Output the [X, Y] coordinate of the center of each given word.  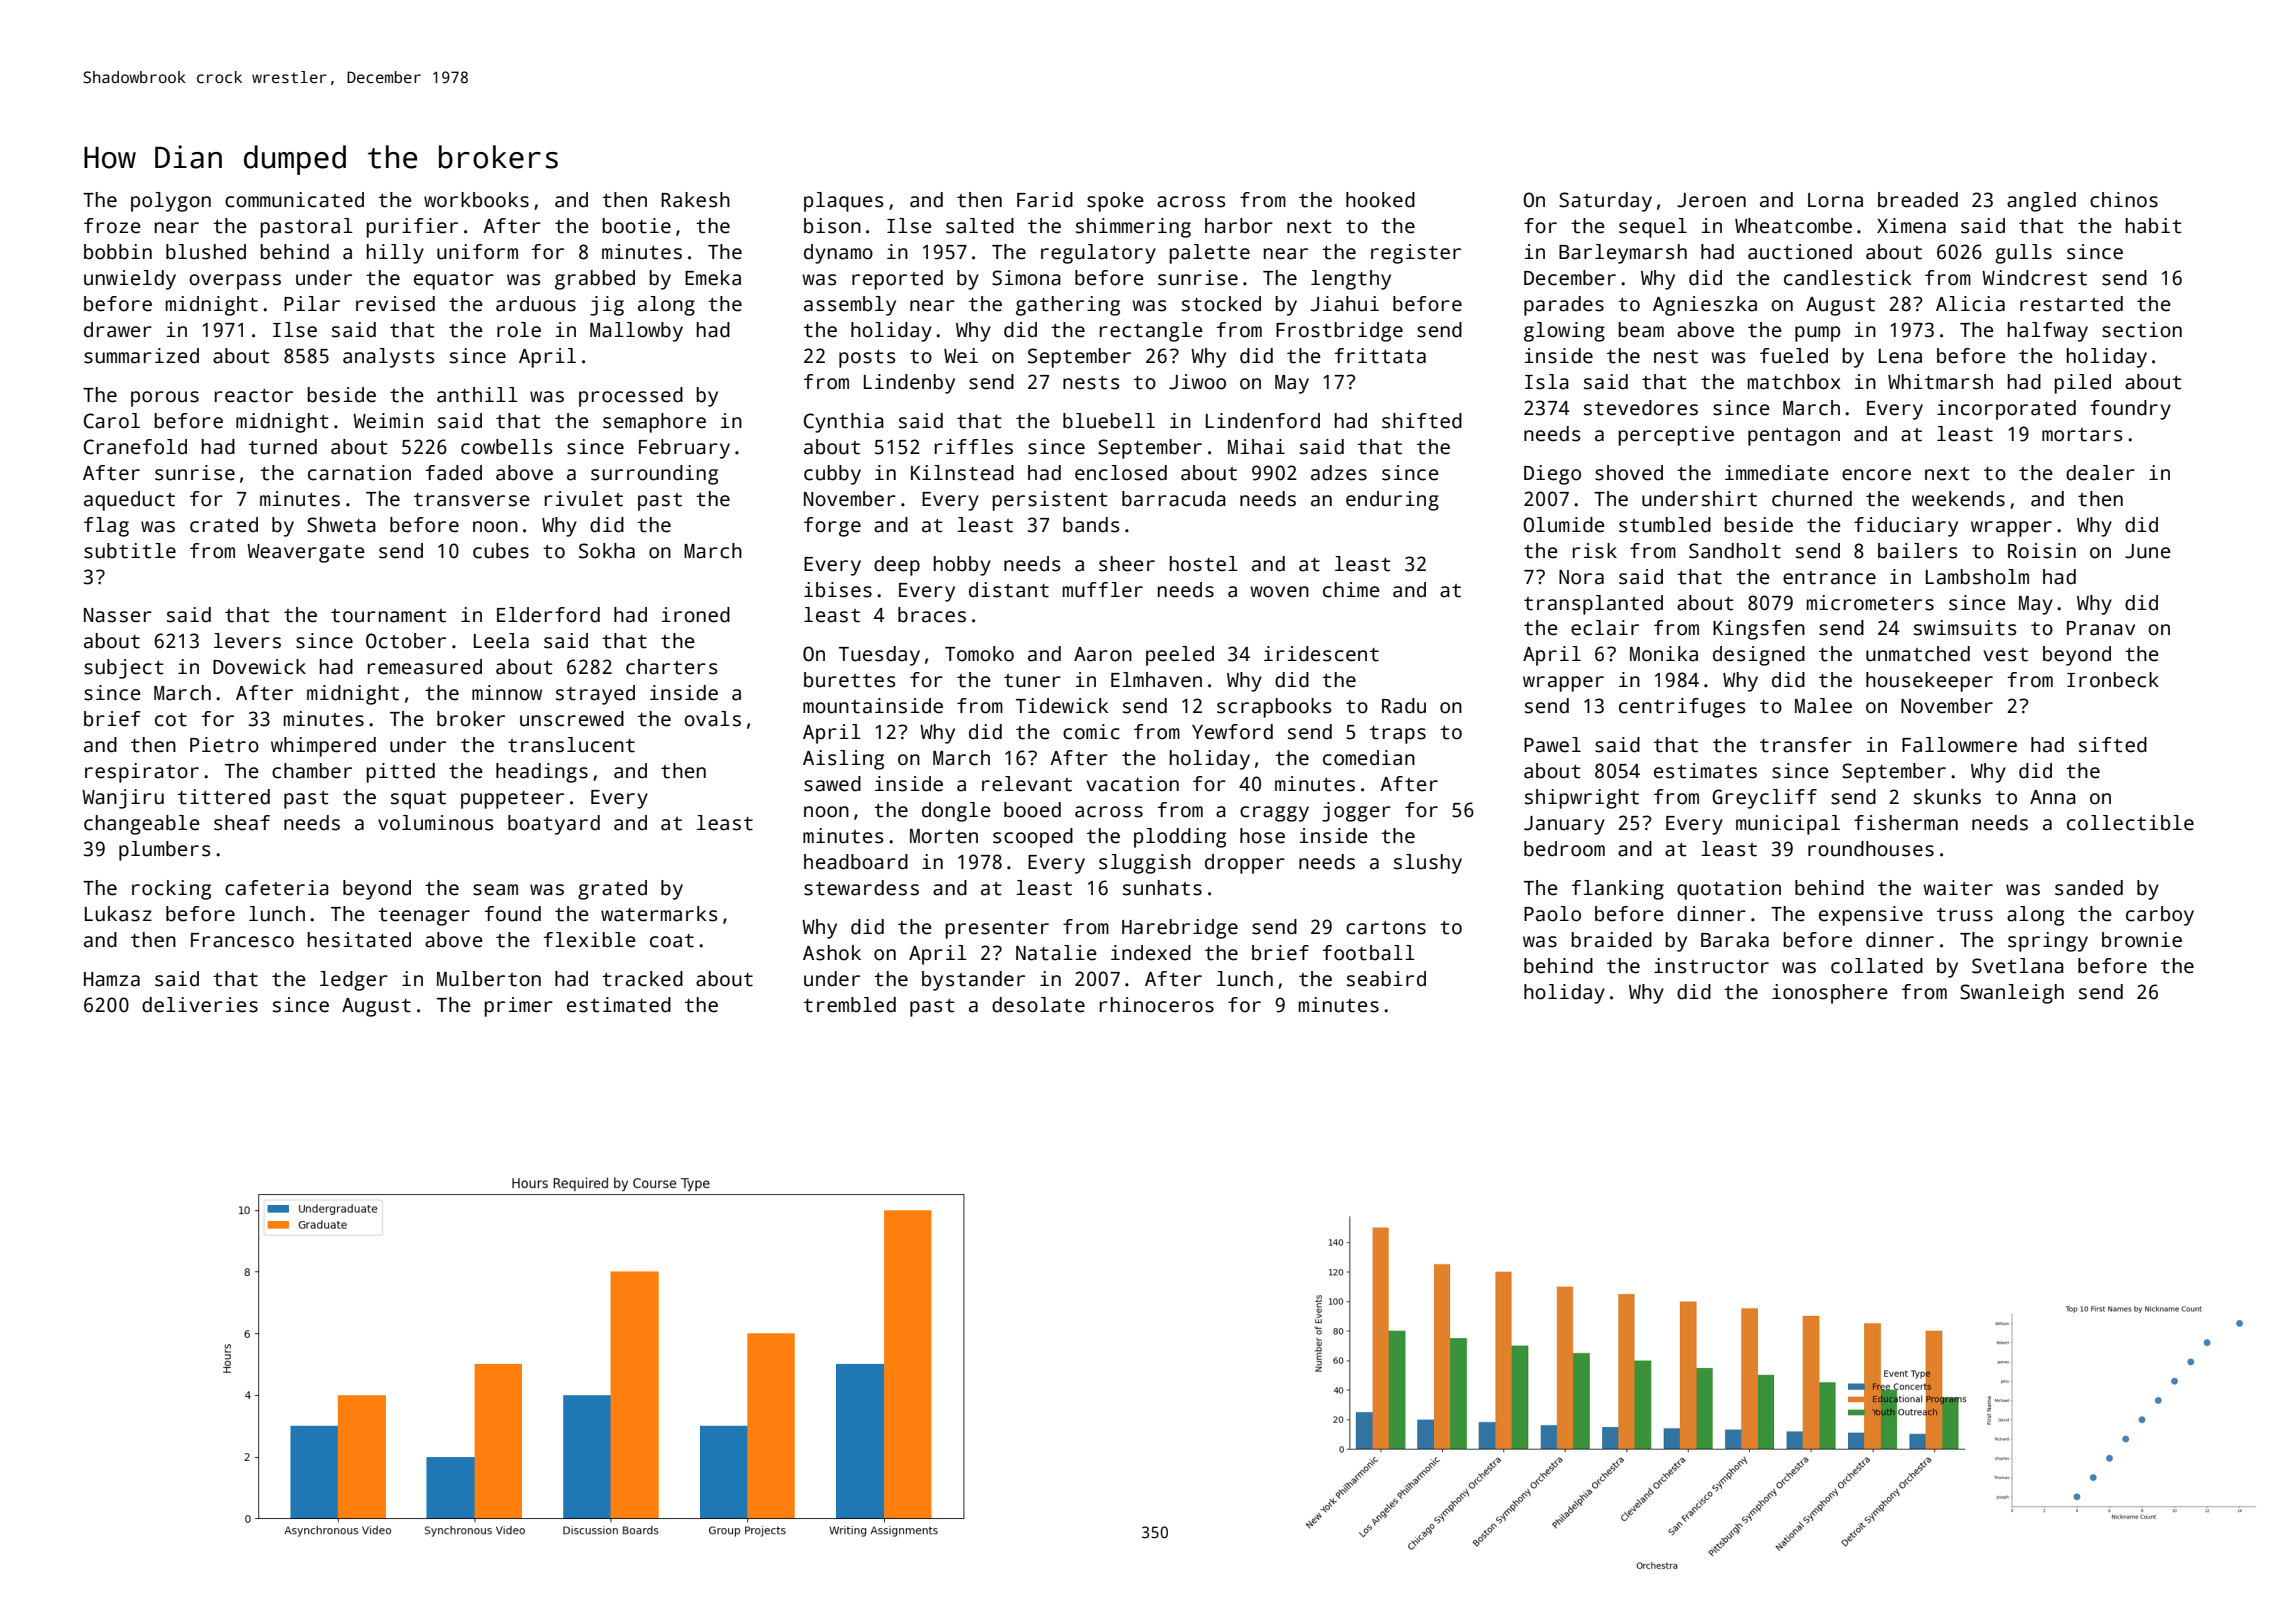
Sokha [607, 551]
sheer [1127, 564]
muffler [1103, 590]
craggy [1274, 814]
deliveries [200, 1005]
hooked [1380, 200]
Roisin [2042, 551]
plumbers [164, 851]
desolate [1038, 1005]
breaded [1918, 200]
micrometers [1870, 603]
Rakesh [695, 200]
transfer [1806, 745]
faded [454, 473]
